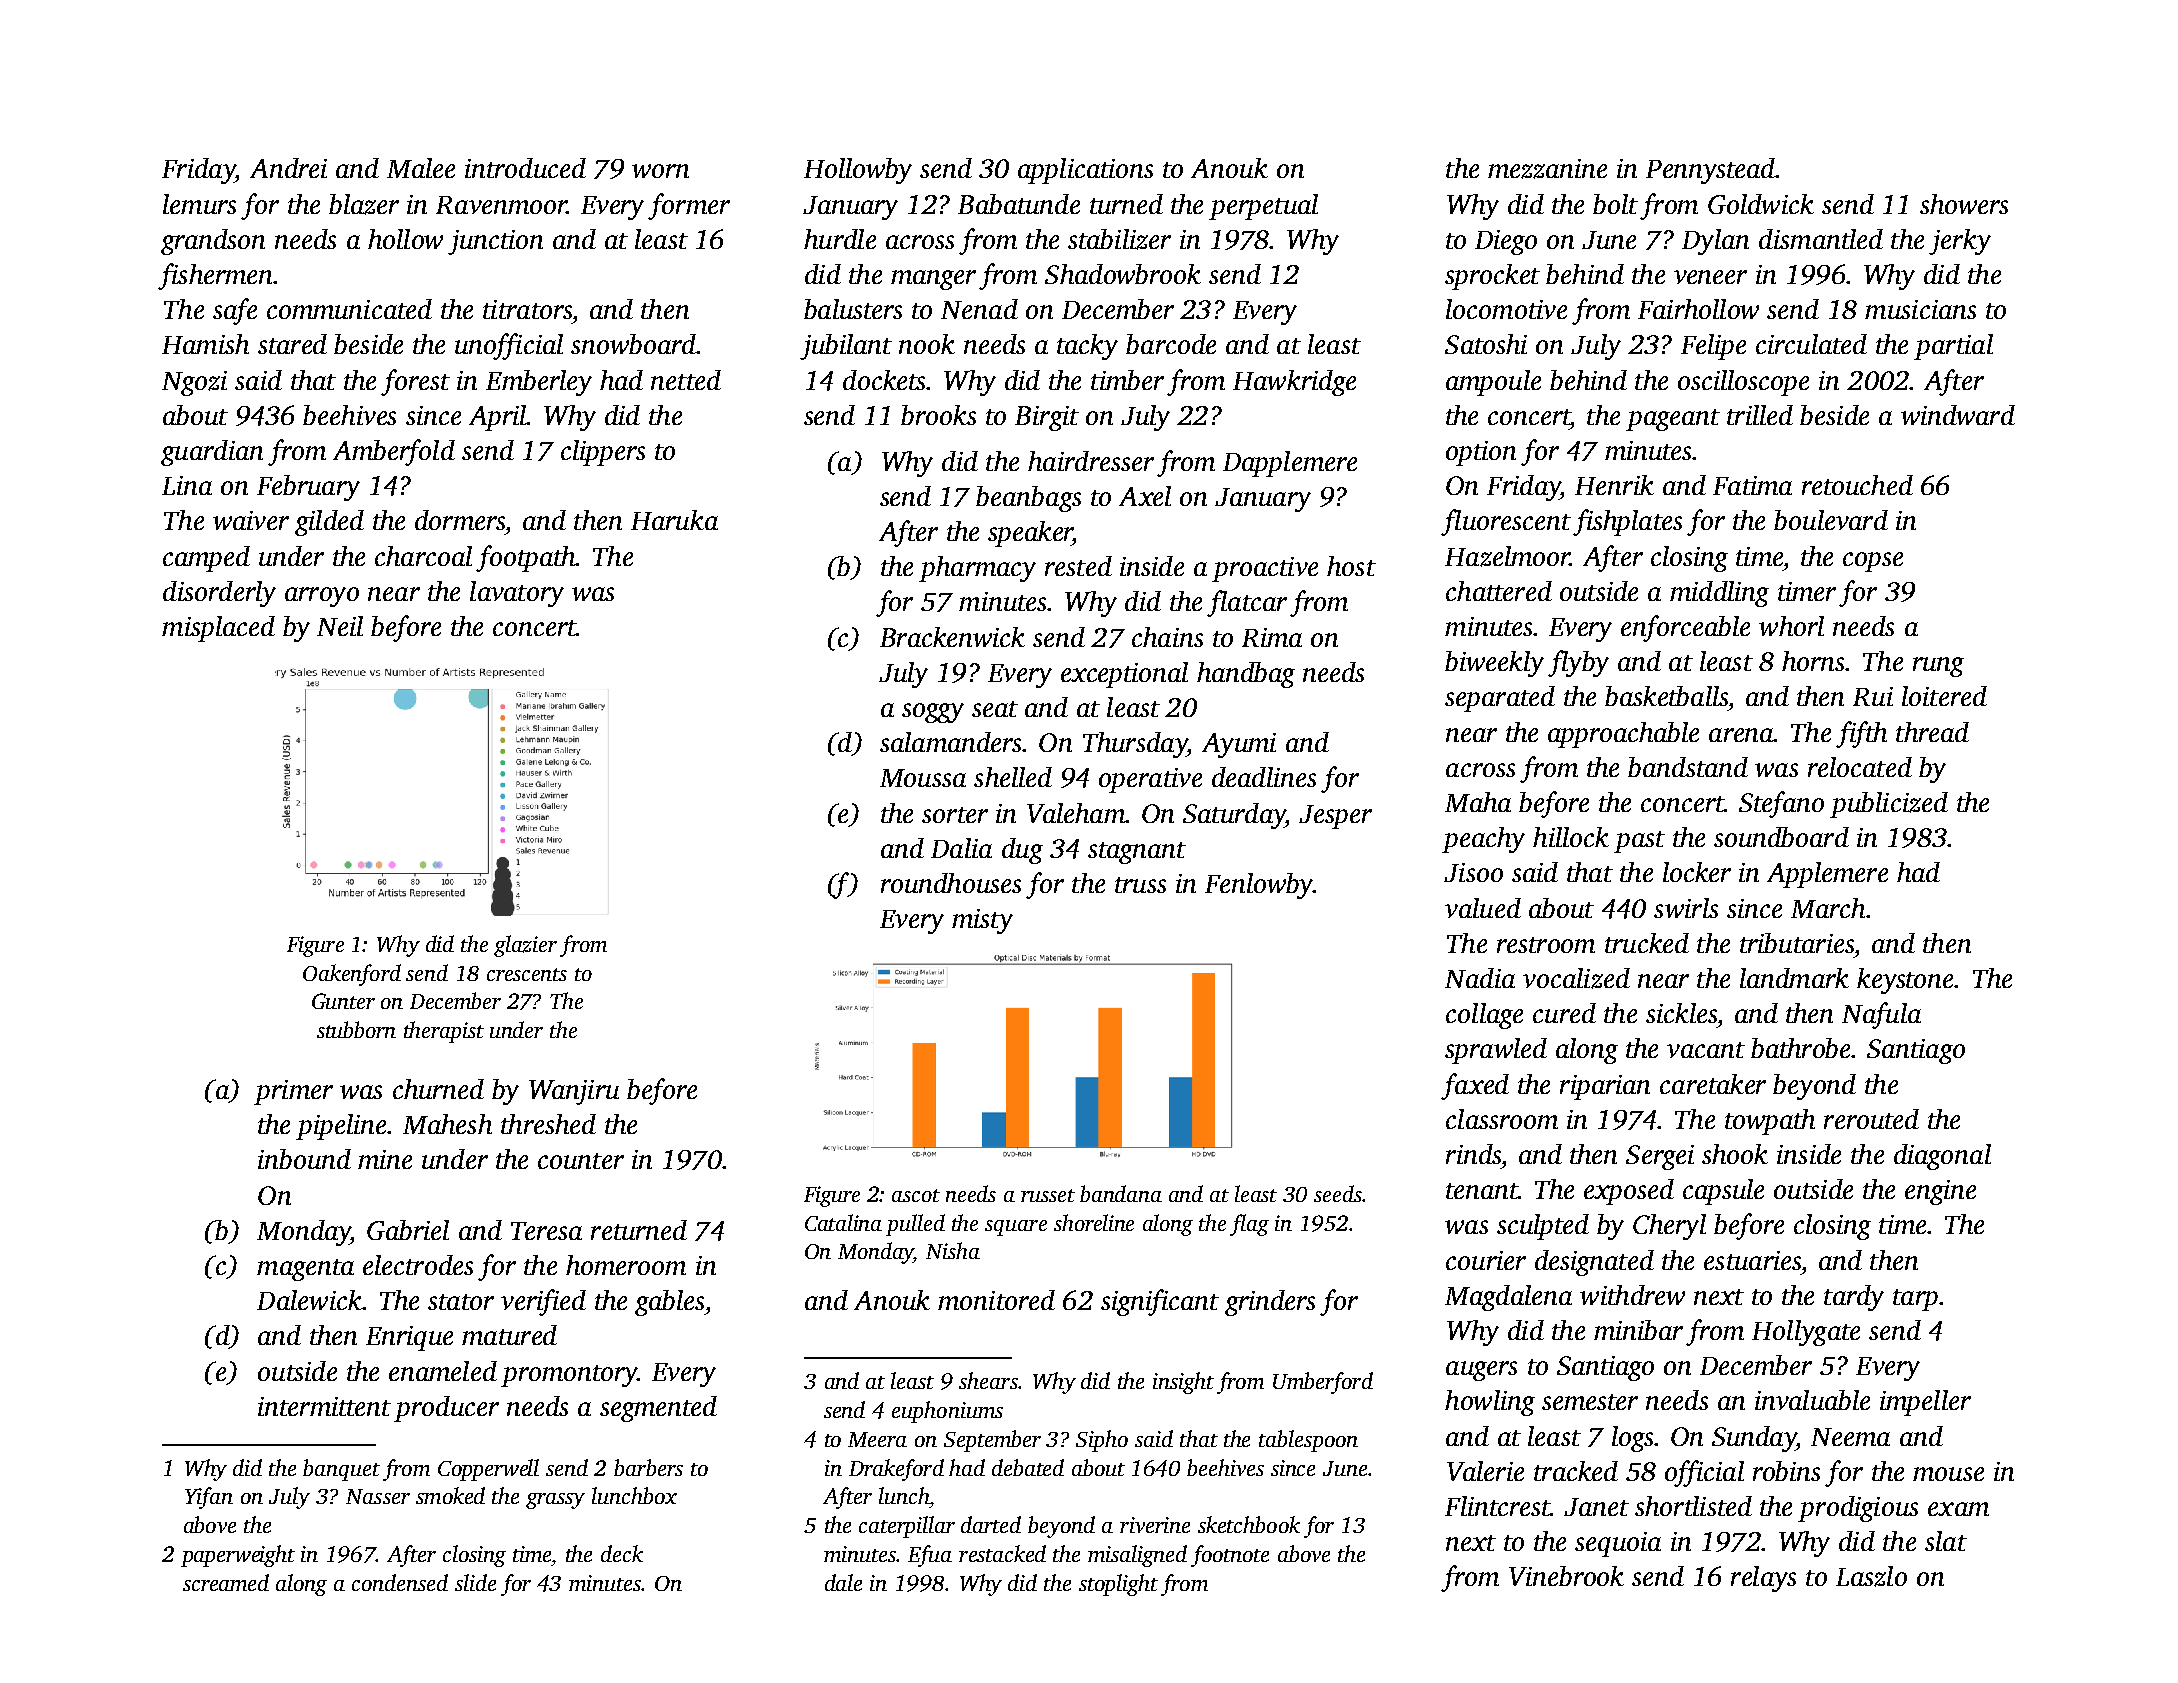 This page has height=1683, width=2178. I want to click on roundhouses, so click(951, 883).
